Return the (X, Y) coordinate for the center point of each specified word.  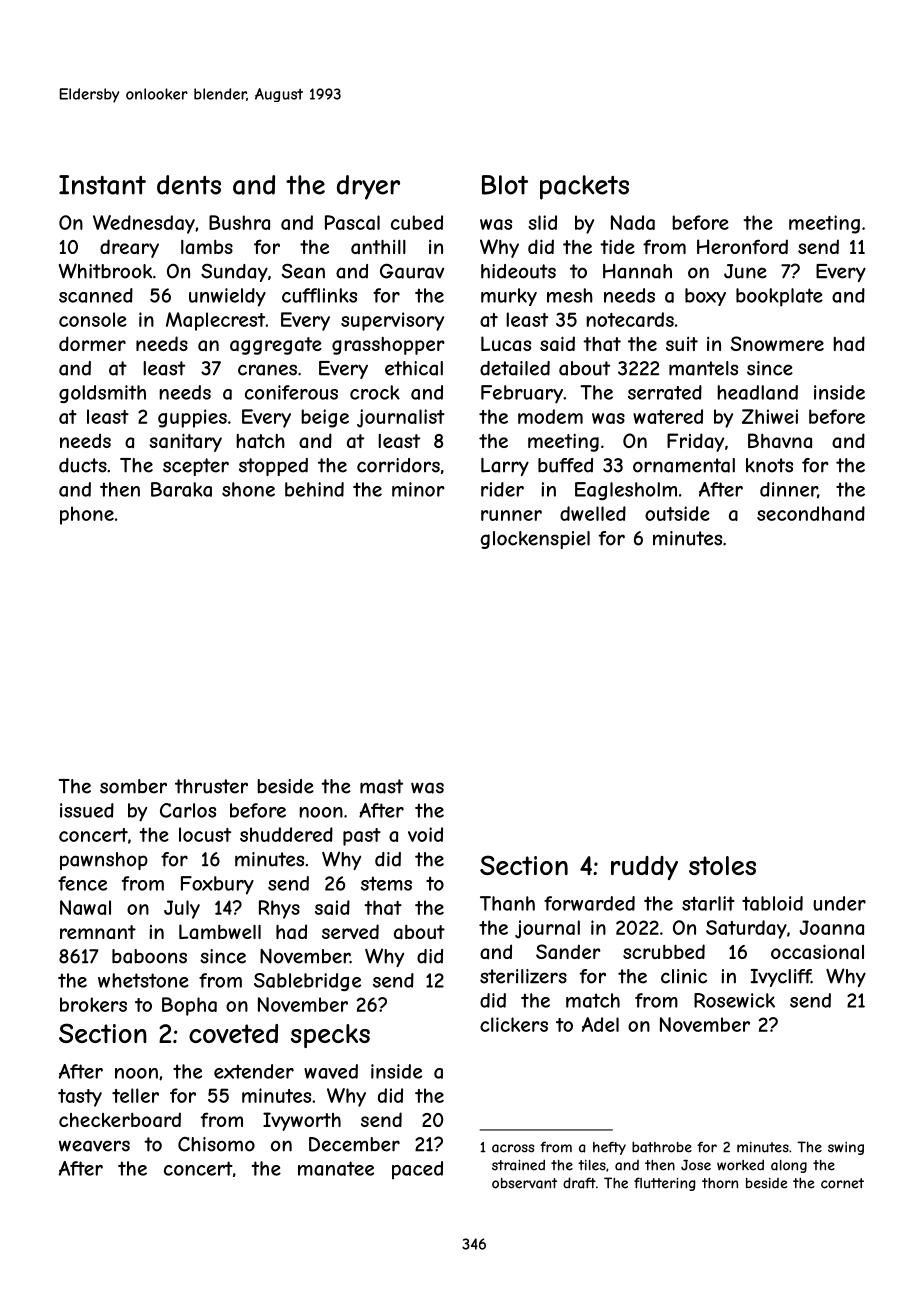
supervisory (392, 321)
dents (189, 185)
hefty (609, 1148)
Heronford (742, 246)
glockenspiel (535, 540)
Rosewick (734, 1000)
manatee (336, 1168)
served (350, 931)
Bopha (189, 1006)
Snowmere (777, 343)
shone (248, 489)
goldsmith (102, 394)
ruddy (644, 868)
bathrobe (662, 1147)
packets (584, 187)
